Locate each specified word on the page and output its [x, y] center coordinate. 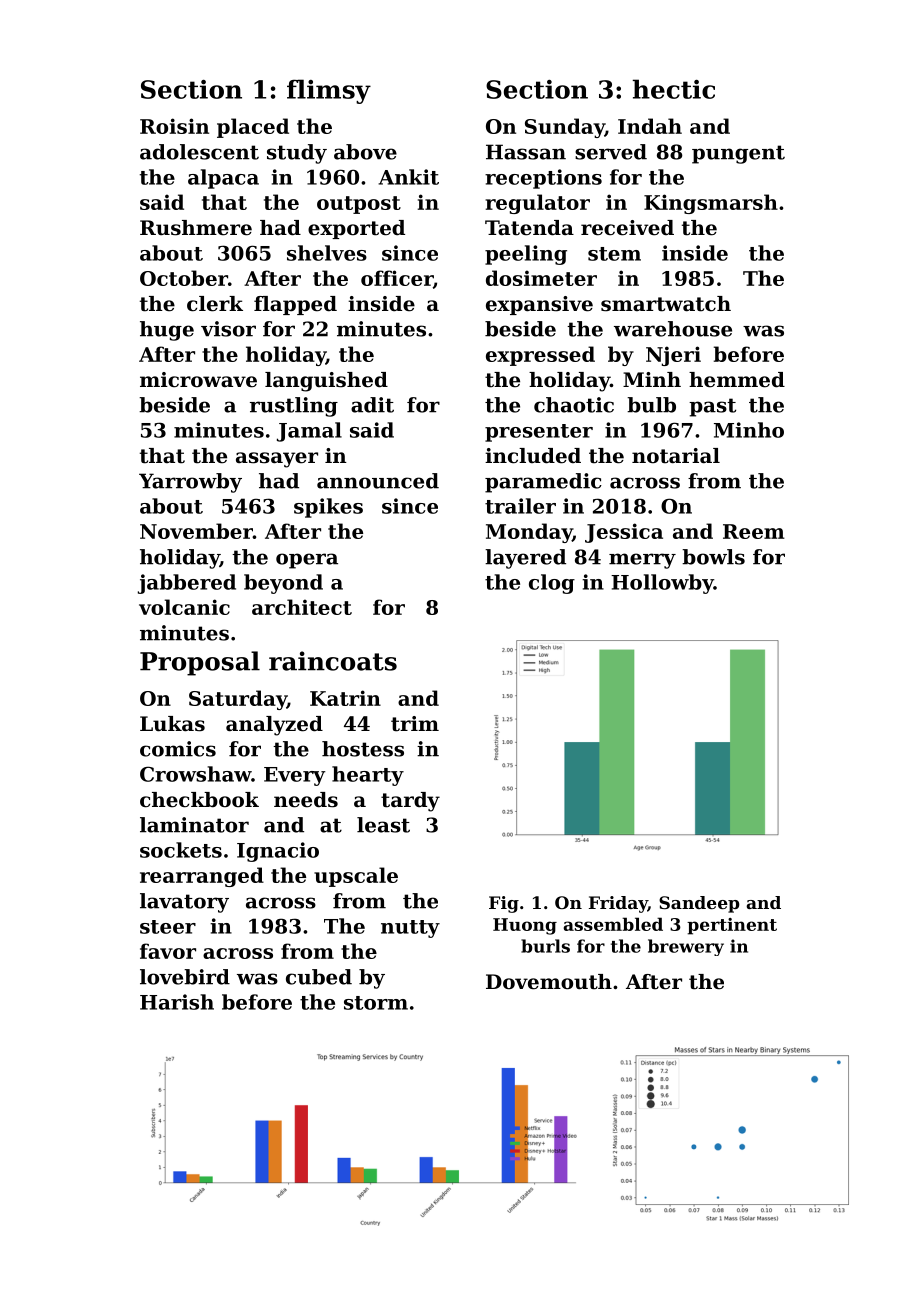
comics [178, 749]
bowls [713, 557]
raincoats [333, 661]
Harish [177, 1002]
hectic [674, 89]
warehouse [673, 329]
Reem [754, 531]
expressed [540, 356]
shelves [327, 253]
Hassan [526, 152]
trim [415, 724]
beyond [283, 584]
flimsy [329, 91]
